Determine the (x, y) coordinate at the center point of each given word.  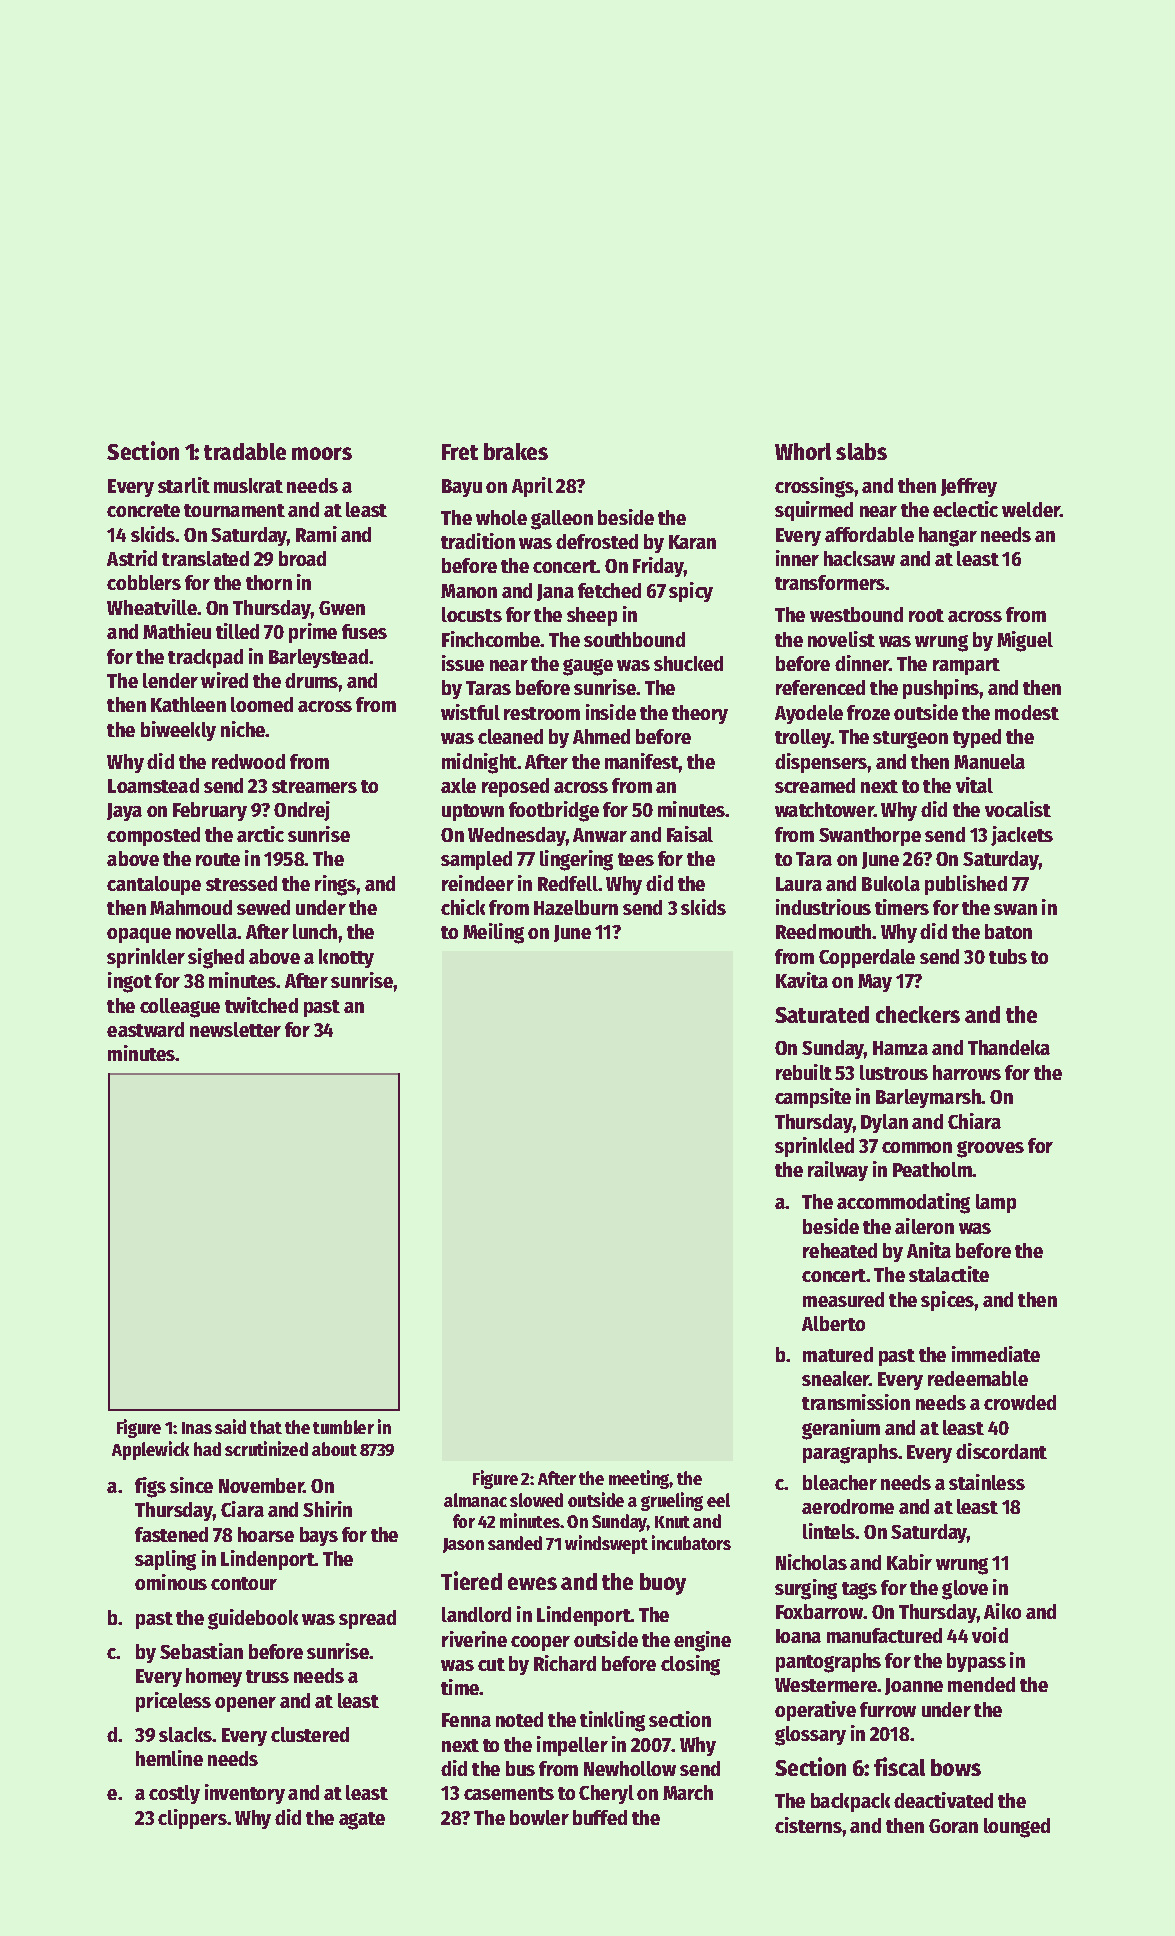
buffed (600, 1817)
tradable (245, 451)
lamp (996, 1203)
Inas (197, 1428)
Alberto (833, 1323)
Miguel (1025, 641)
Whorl (803, 451)
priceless (173, 1702)
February (210, 811)
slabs (861, 451)
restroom (542, 713)
